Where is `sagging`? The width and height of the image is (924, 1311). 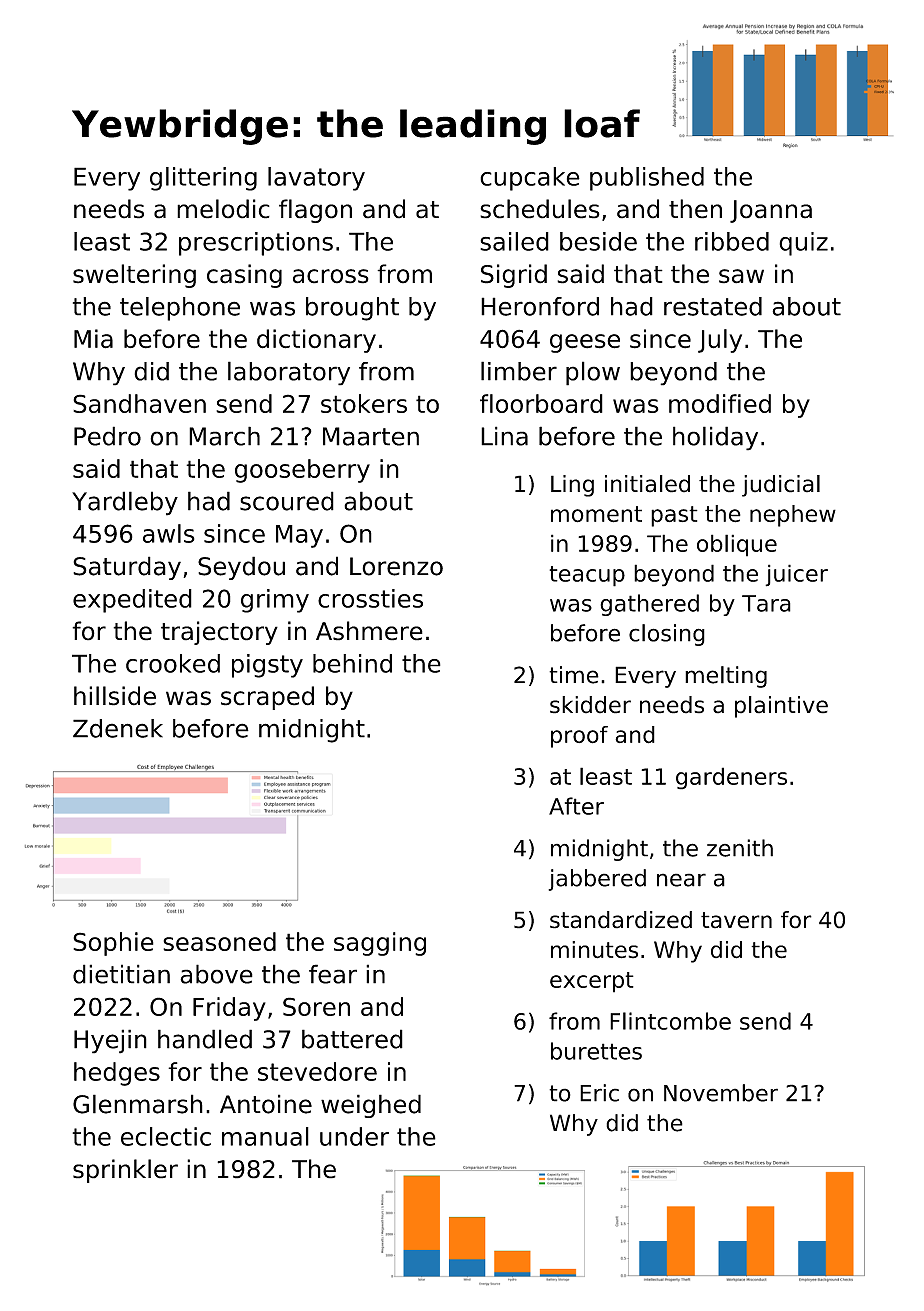 sagging is located at coordinates (380, 944).
